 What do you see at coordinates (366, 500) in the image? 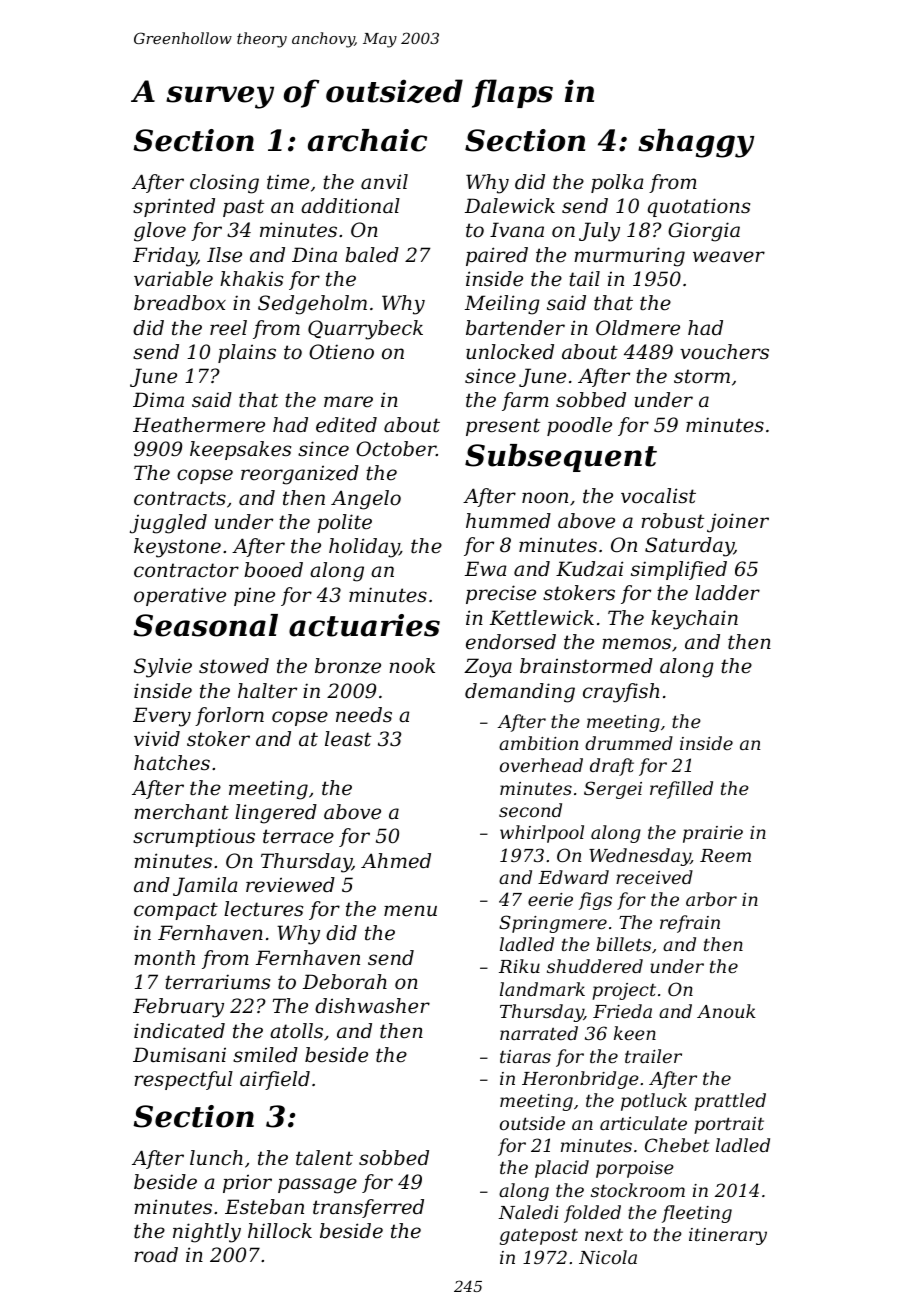
I see `Angelo` at bounding box center [366, 500].
